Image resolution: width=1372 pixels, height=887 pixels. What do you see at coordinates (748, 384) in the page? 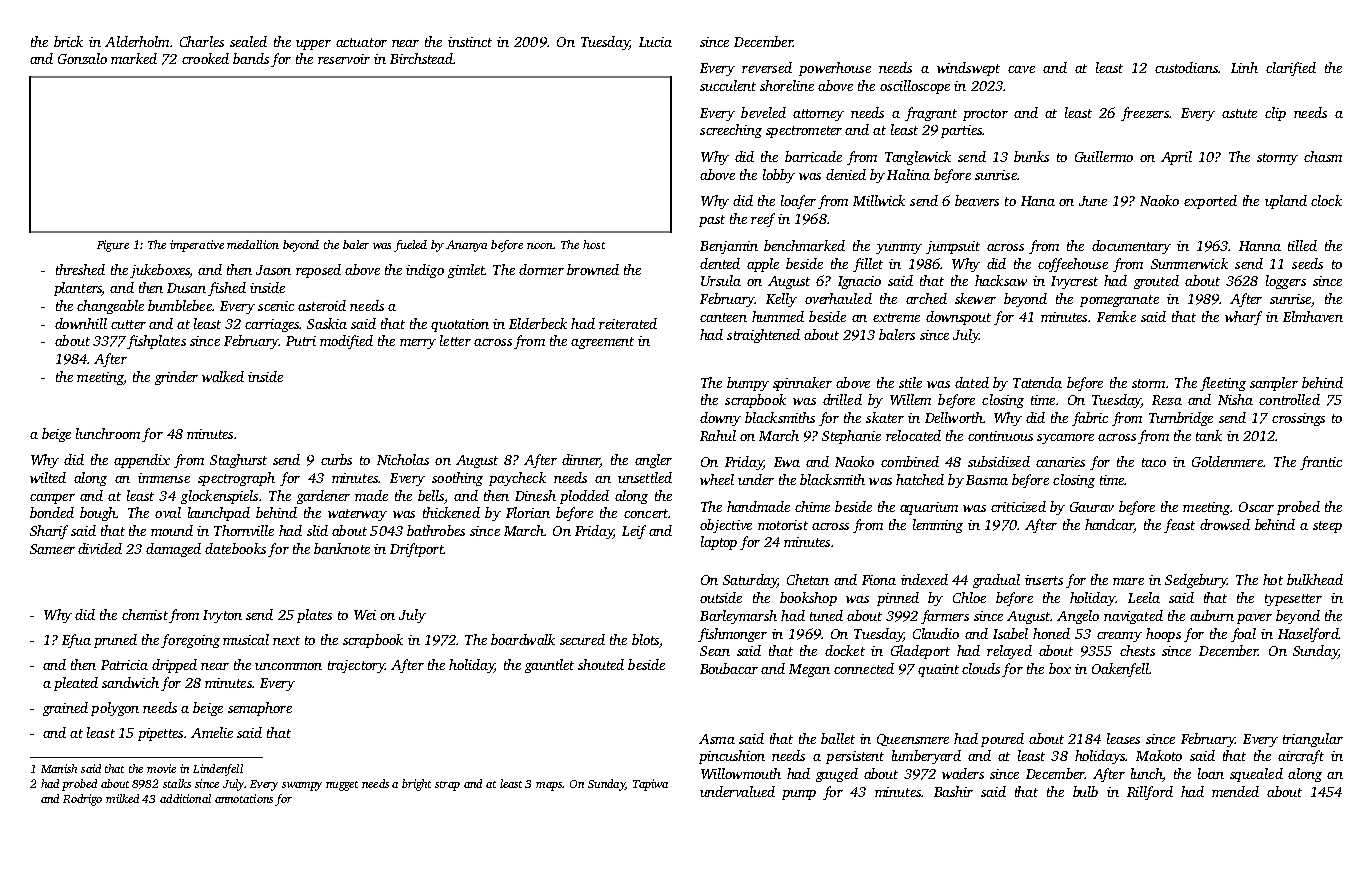
I see `bumpy` at bounding box center [748, 384].
